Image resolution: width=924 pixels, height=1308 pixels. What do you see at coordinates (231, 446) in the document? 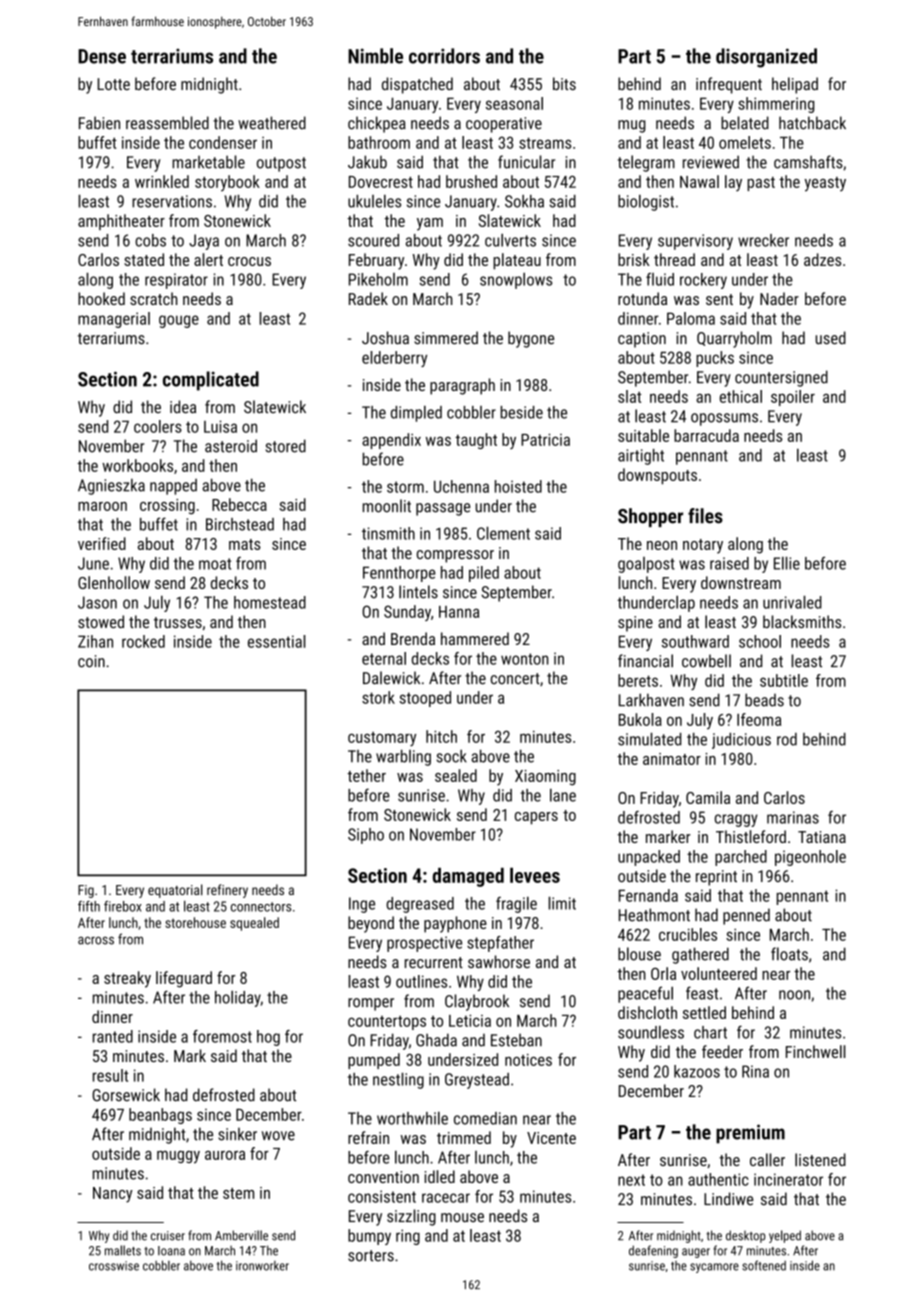
I see `asteroid` at bounding box center [231, 446].
